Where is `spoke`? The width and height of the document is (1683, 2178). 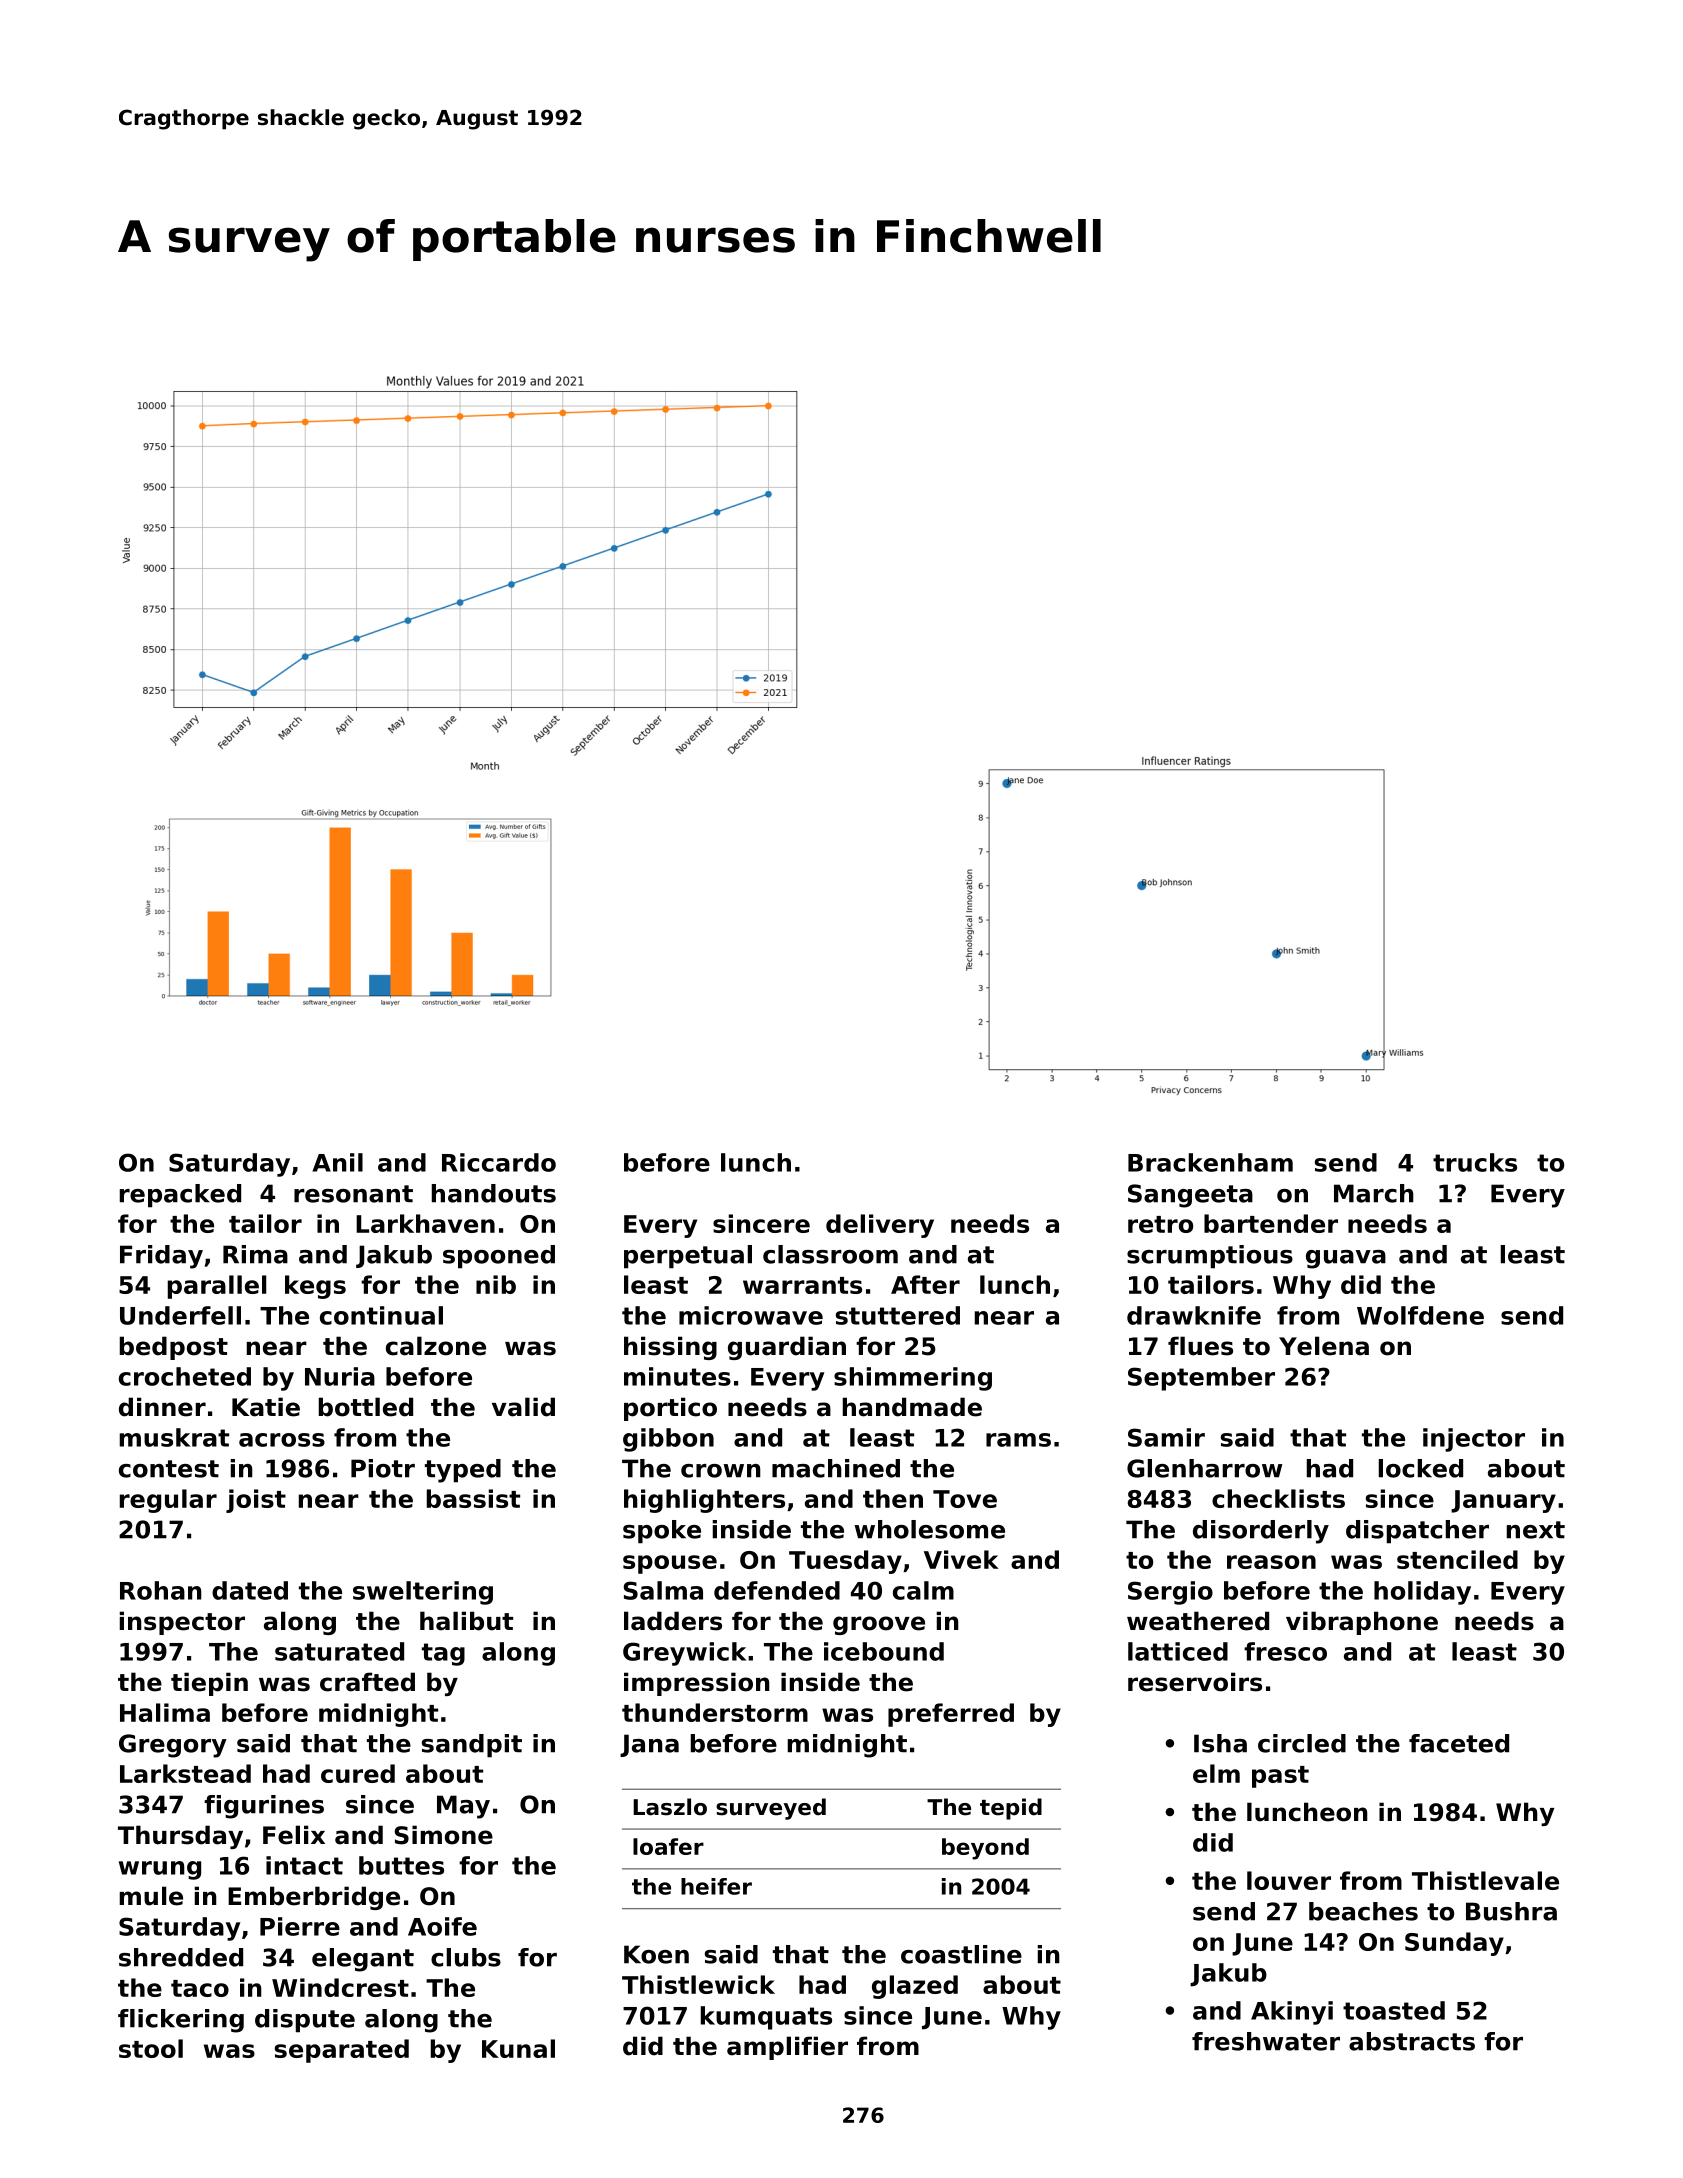 spoke is located at coordinates (662, 1532).
